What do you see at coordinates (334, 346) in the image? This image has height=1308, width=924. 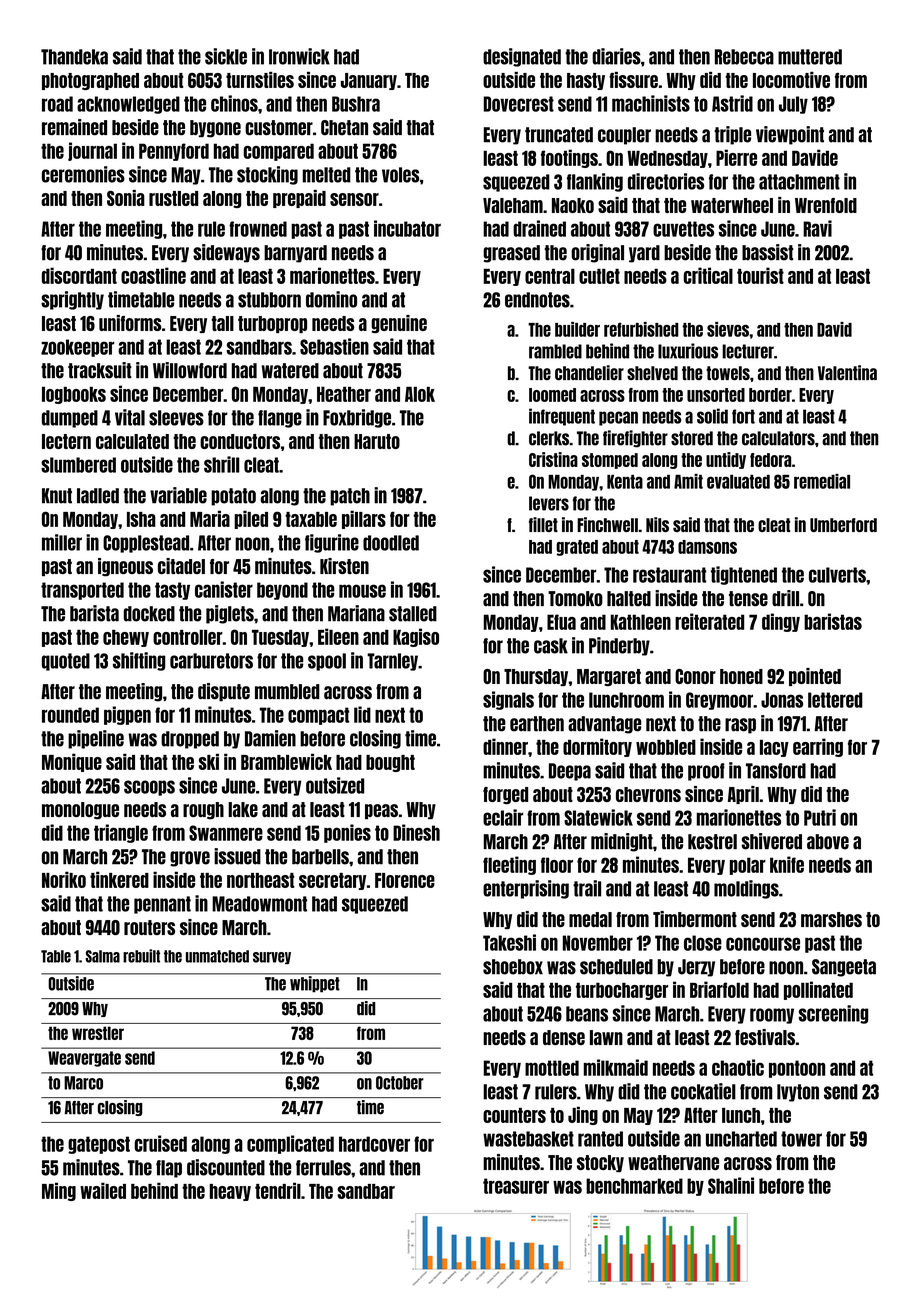 I see `Sebastien` at bounding box center [334, 346].
